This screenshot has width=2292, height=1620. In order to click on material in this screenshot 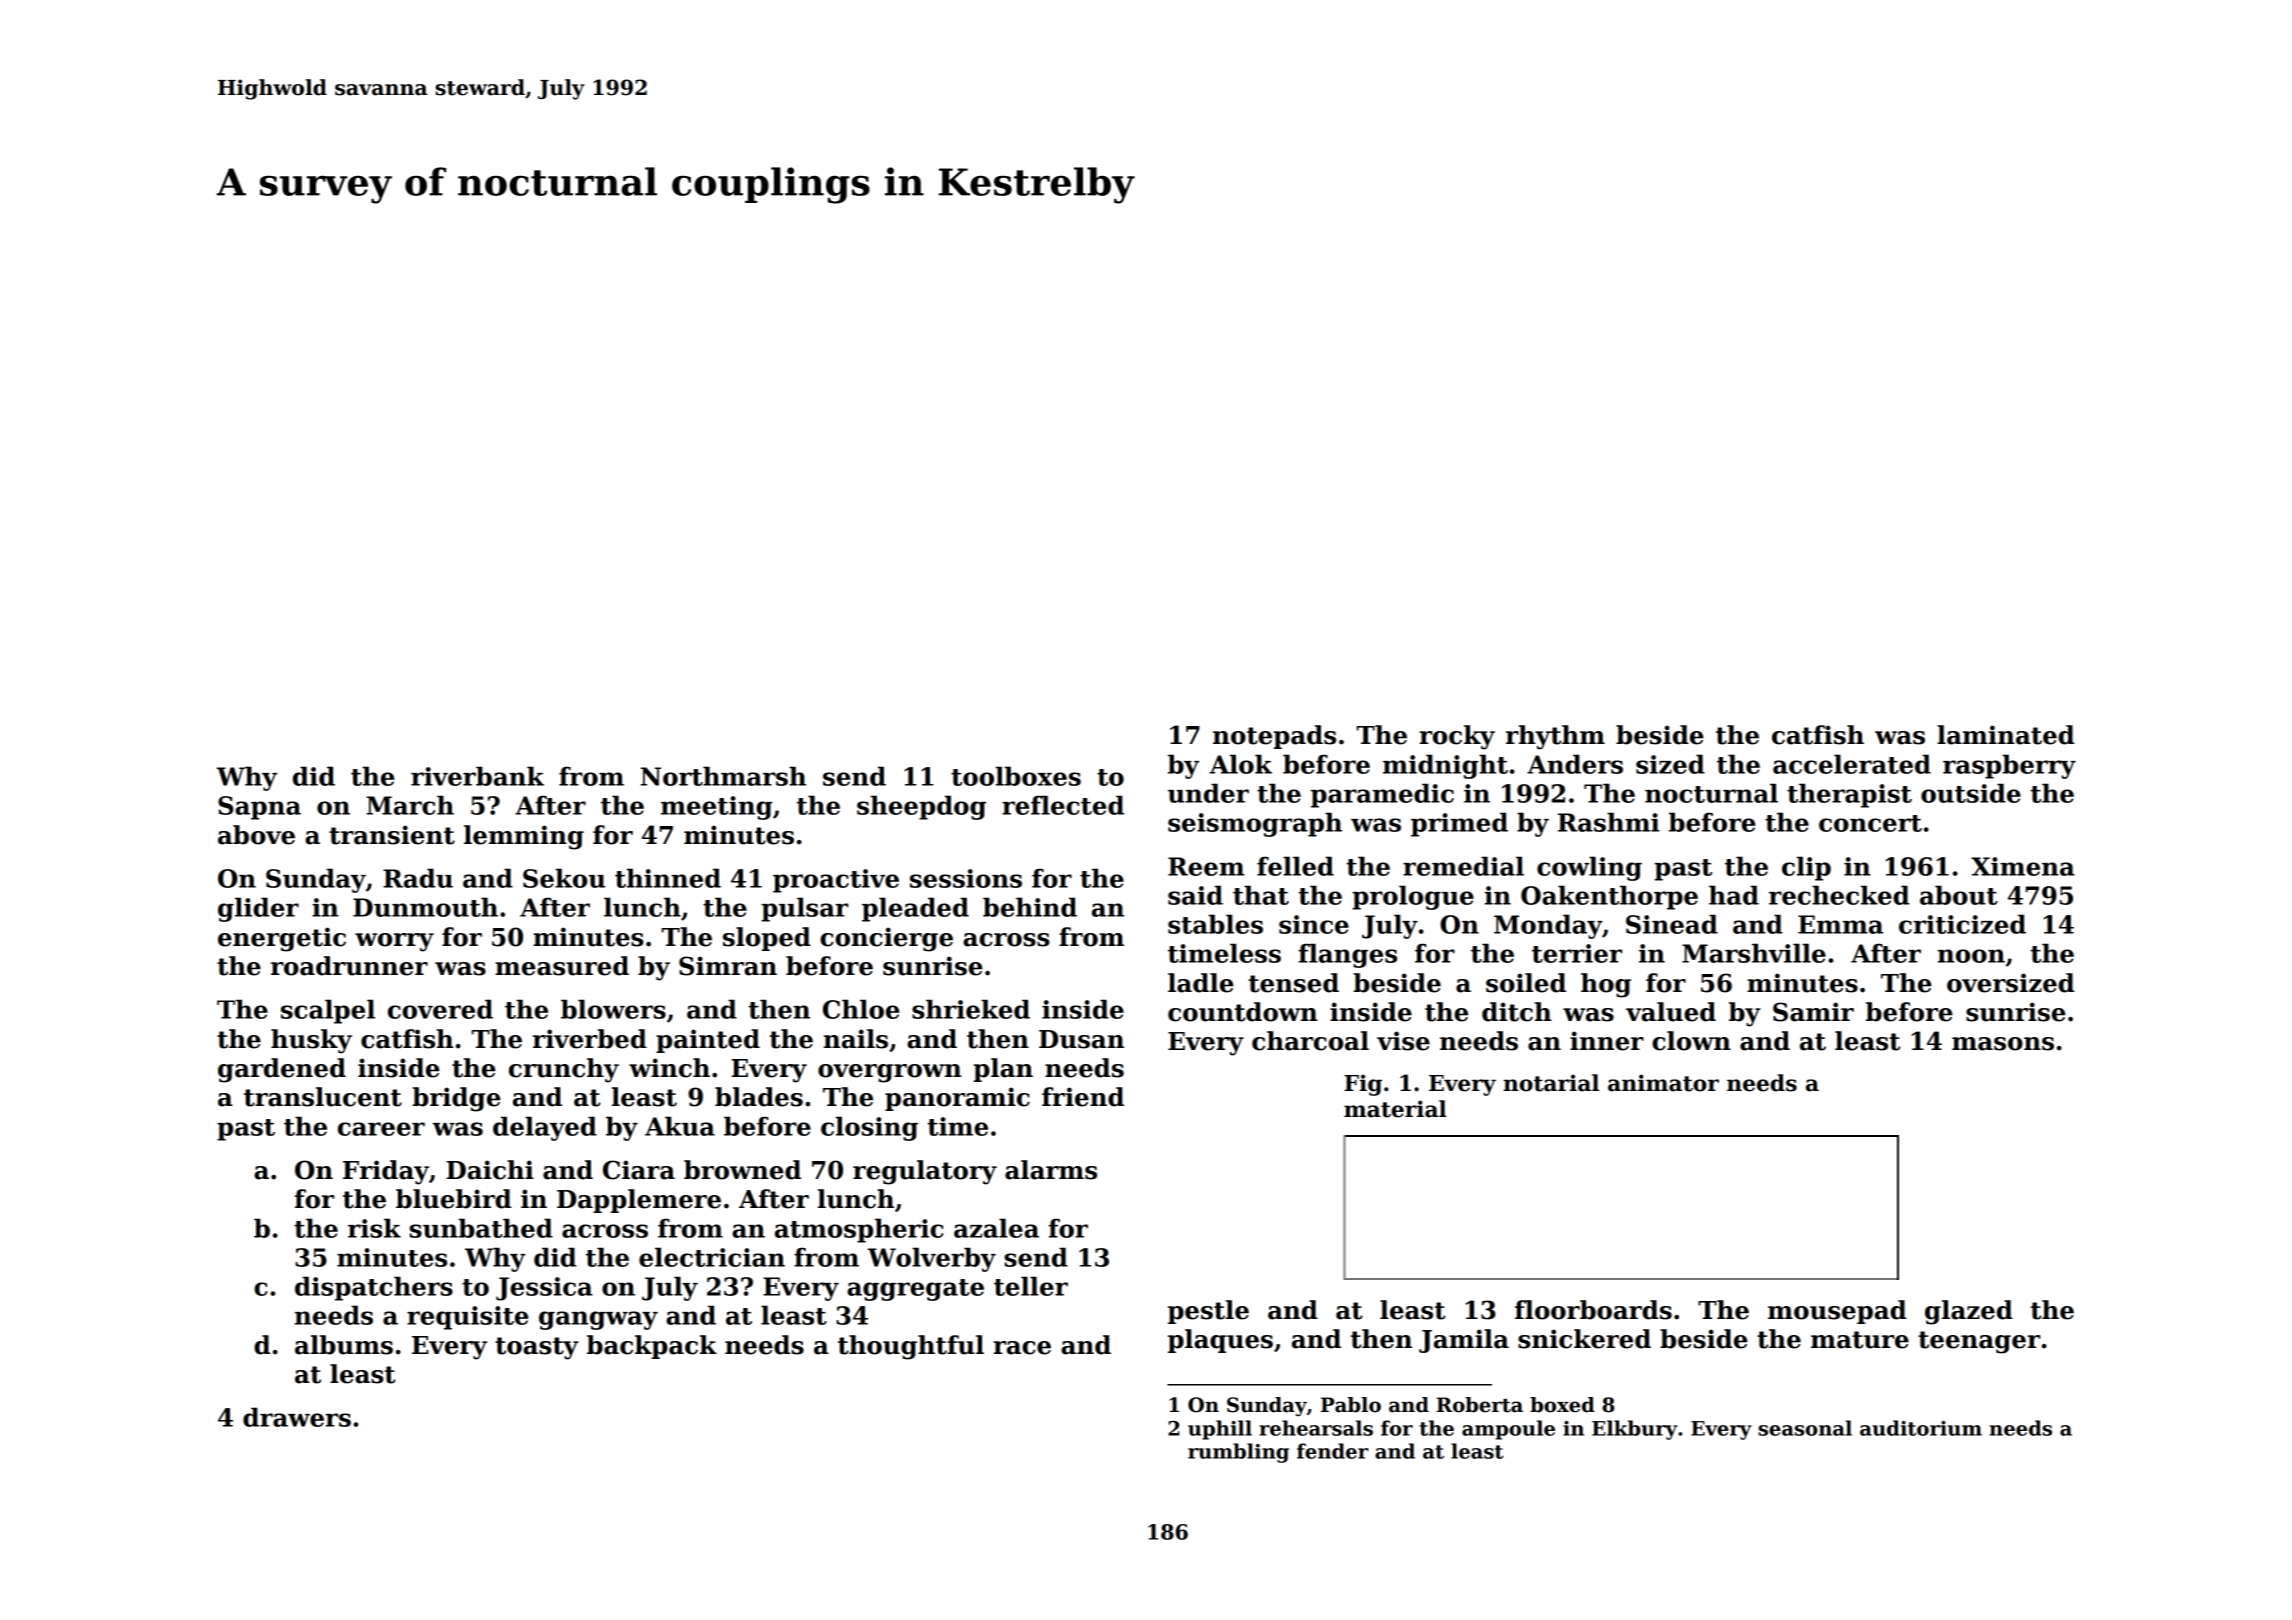, I will do `click(1395, 1109)`.
